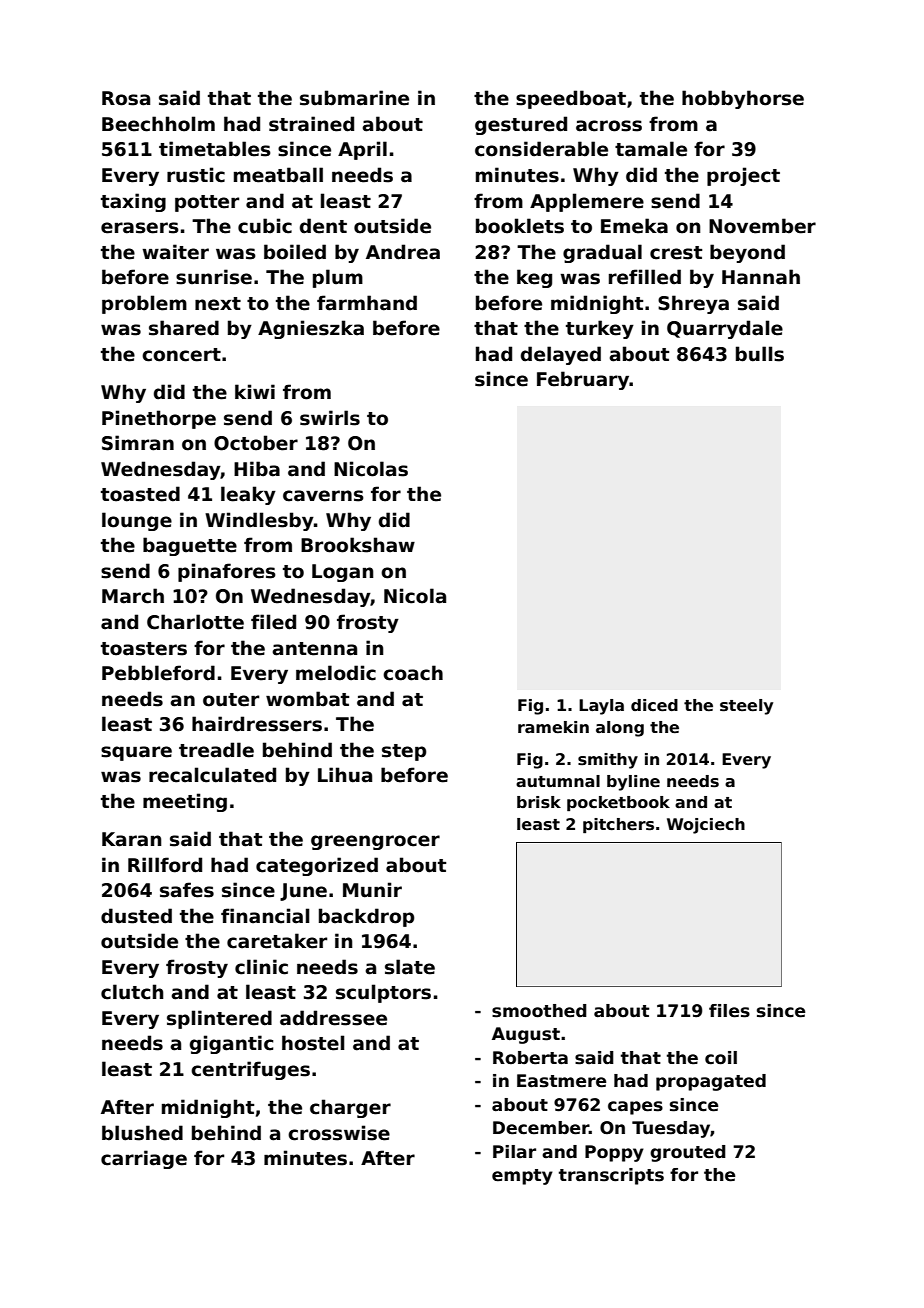 Image resolution: width=924 pixels, height=1308 pixels. I want to click on Agnieszka, so click(311, 329).
